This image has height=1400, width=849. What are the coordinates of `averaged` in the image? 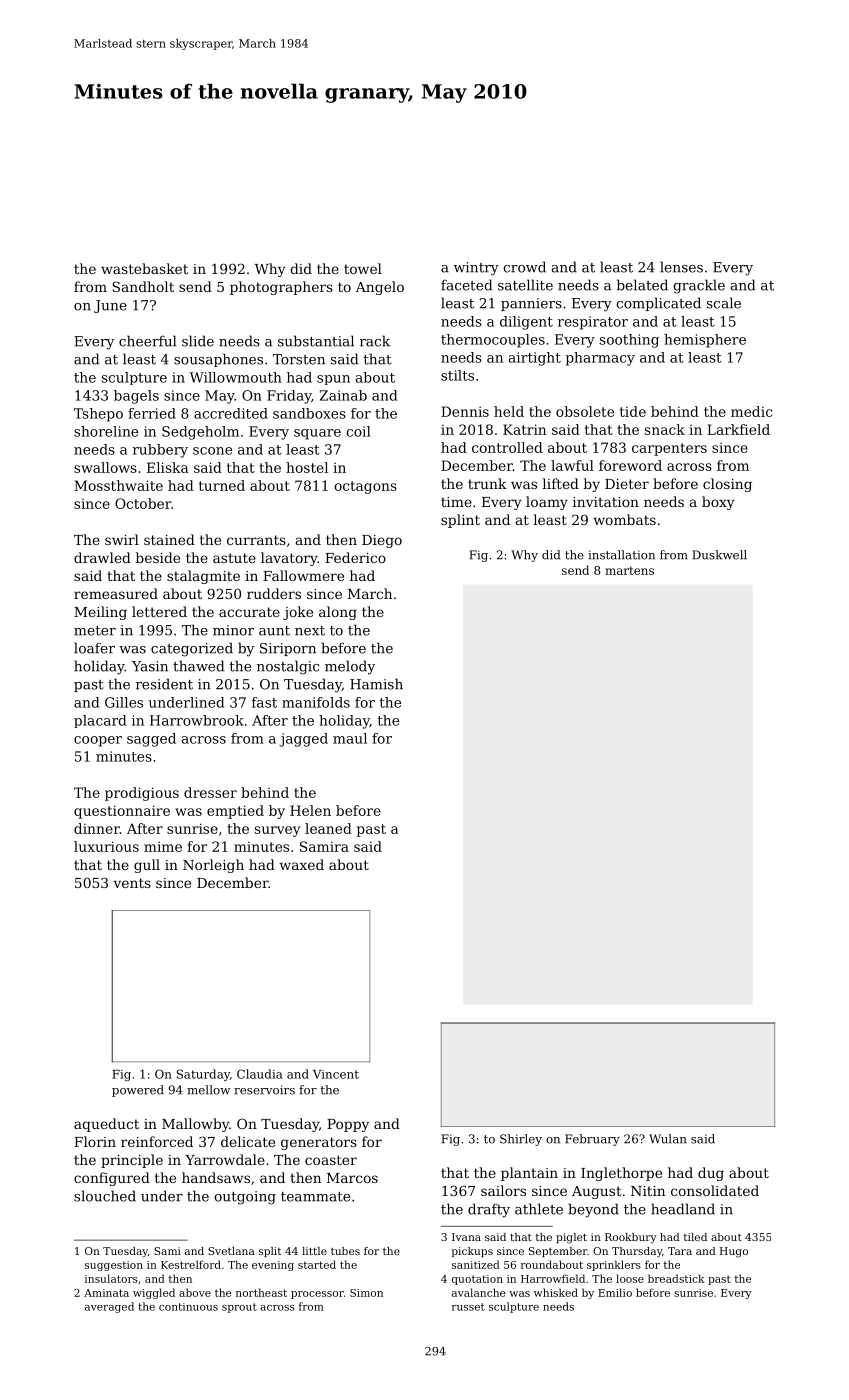 It's located at (109, 1307).
